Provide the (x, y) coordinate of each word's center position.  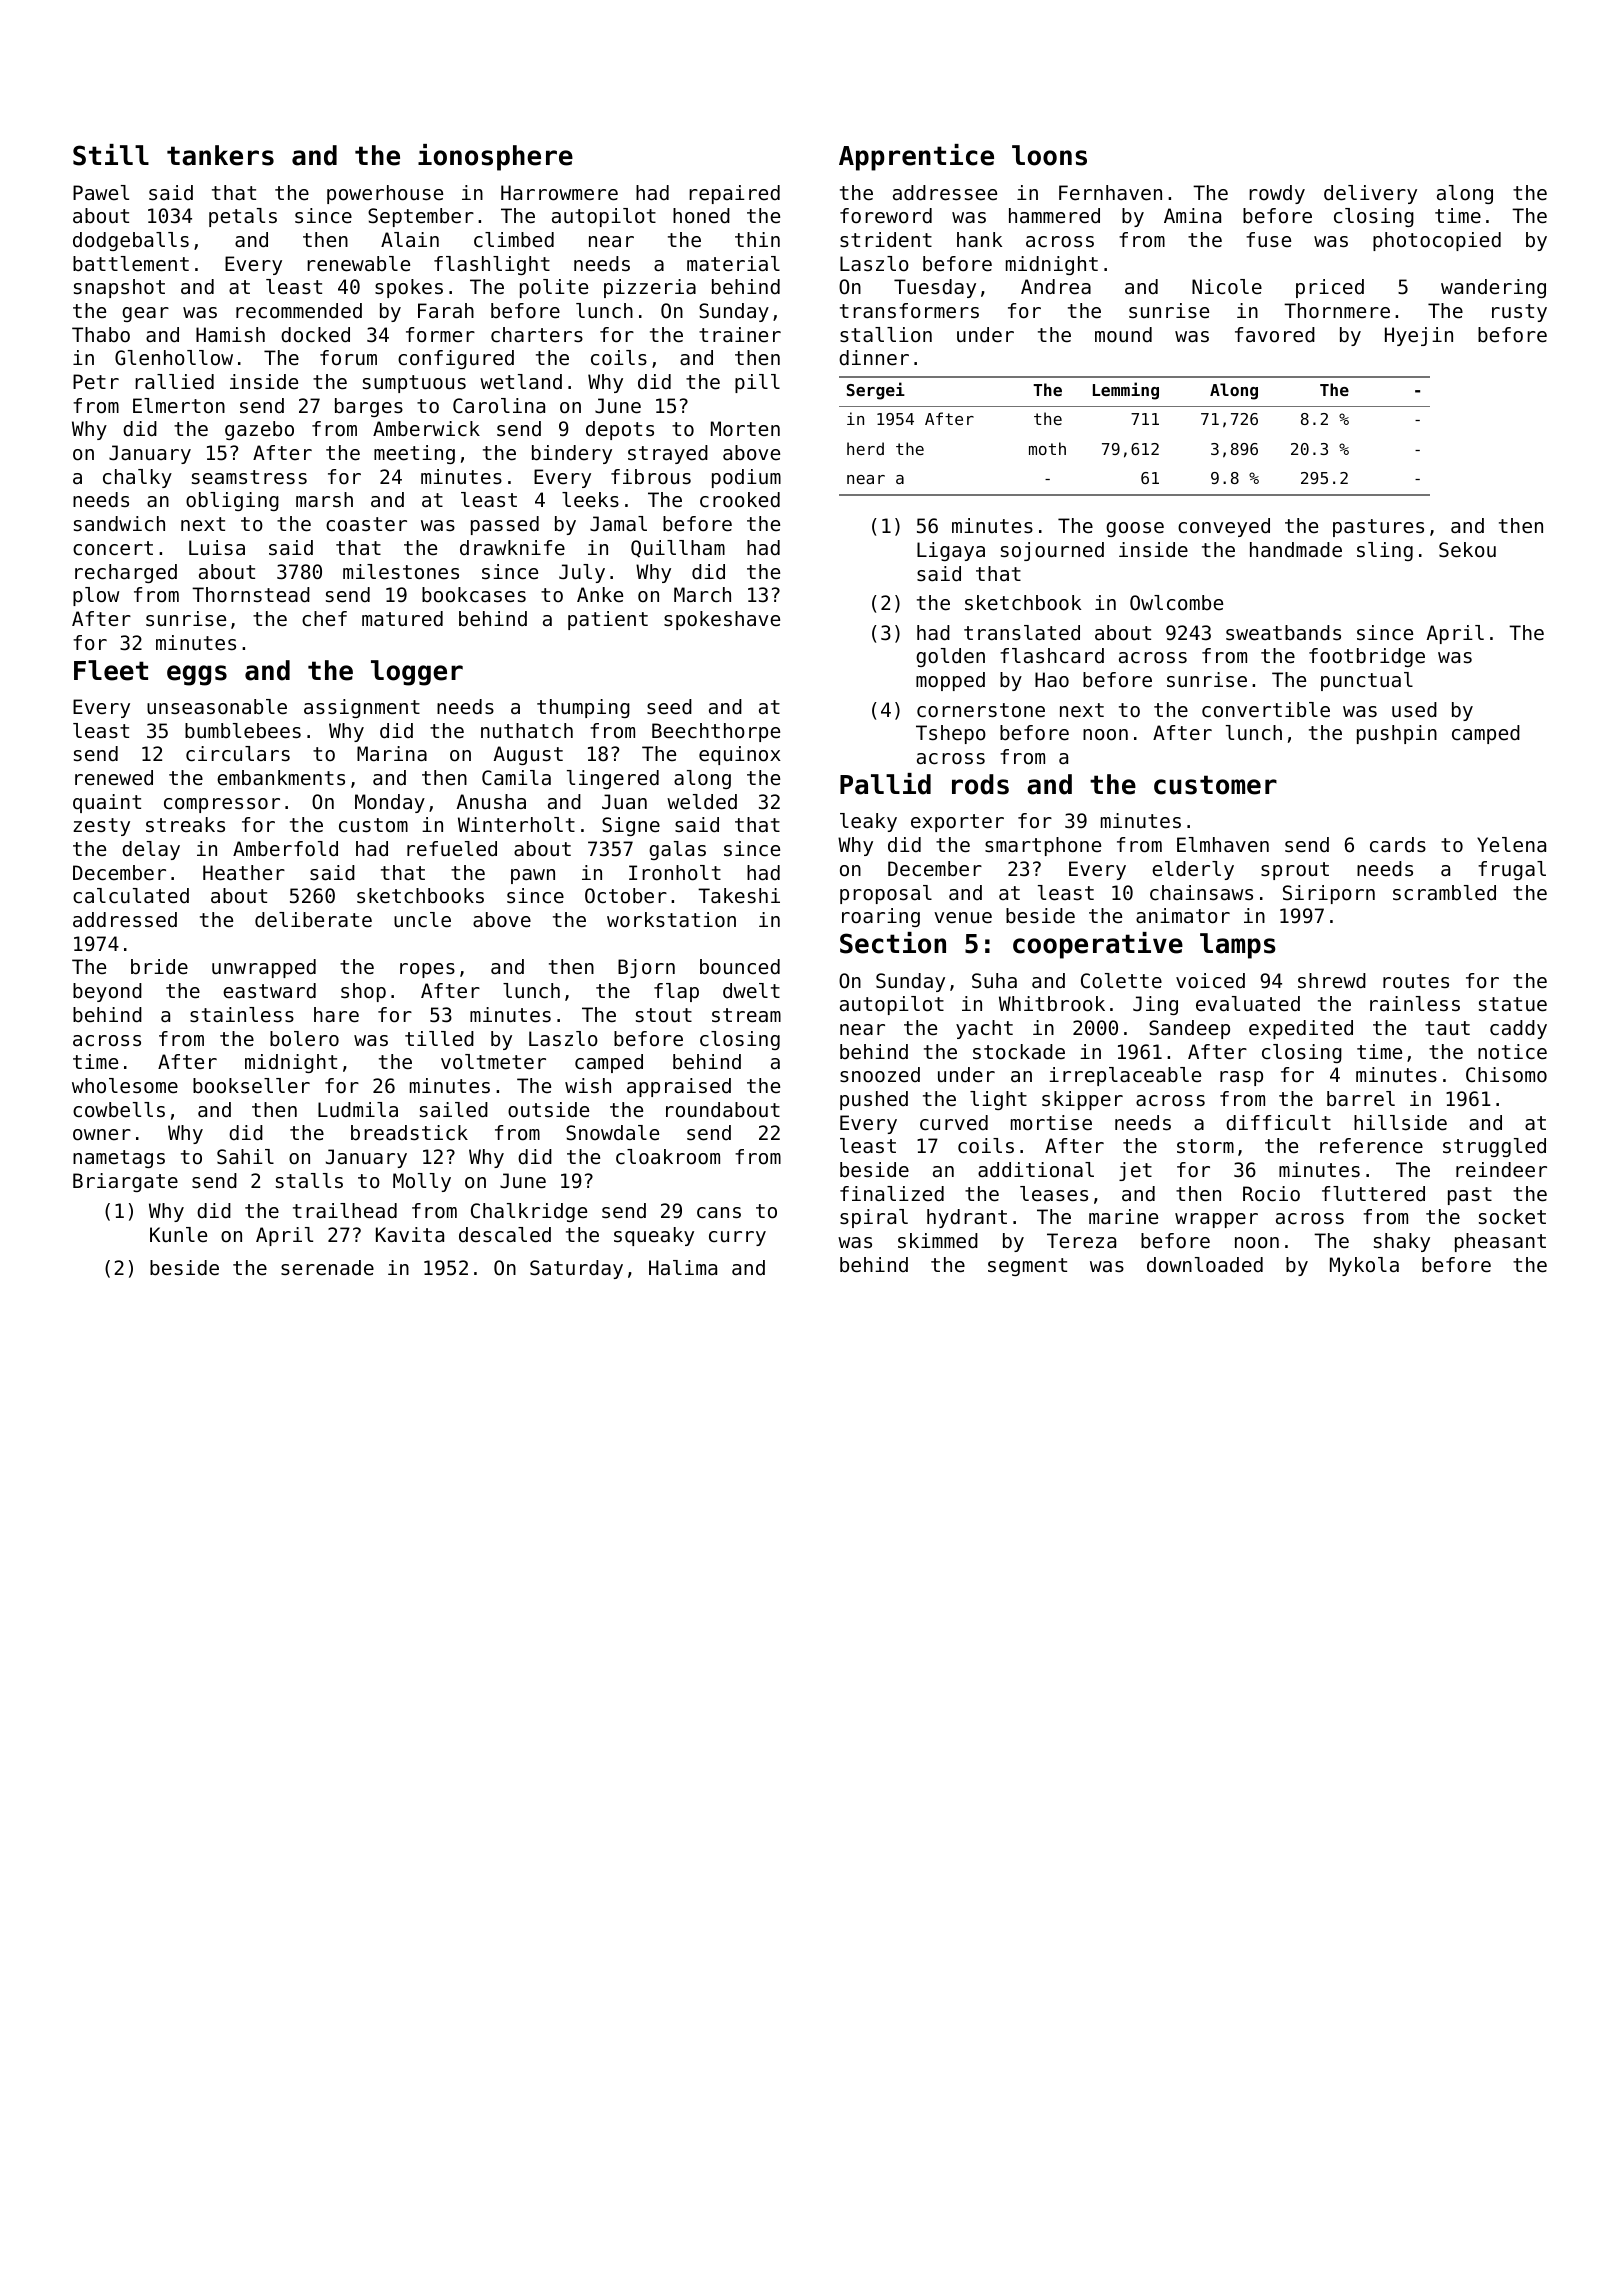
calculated (131, 896)
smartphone (1043, 846)
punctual (1367, 681)
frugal (1512, 870)
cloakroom (668, 1157)
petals (243, 217)
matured (402, 619)
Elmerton (179, 406)
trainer (740, 334)
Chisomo (1506, 1075)
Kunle (178, 1234)
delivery (1370, 194)
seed (669, 707)
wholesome (125, 1086)
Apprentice (916, 157)
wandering (1493, 288)
